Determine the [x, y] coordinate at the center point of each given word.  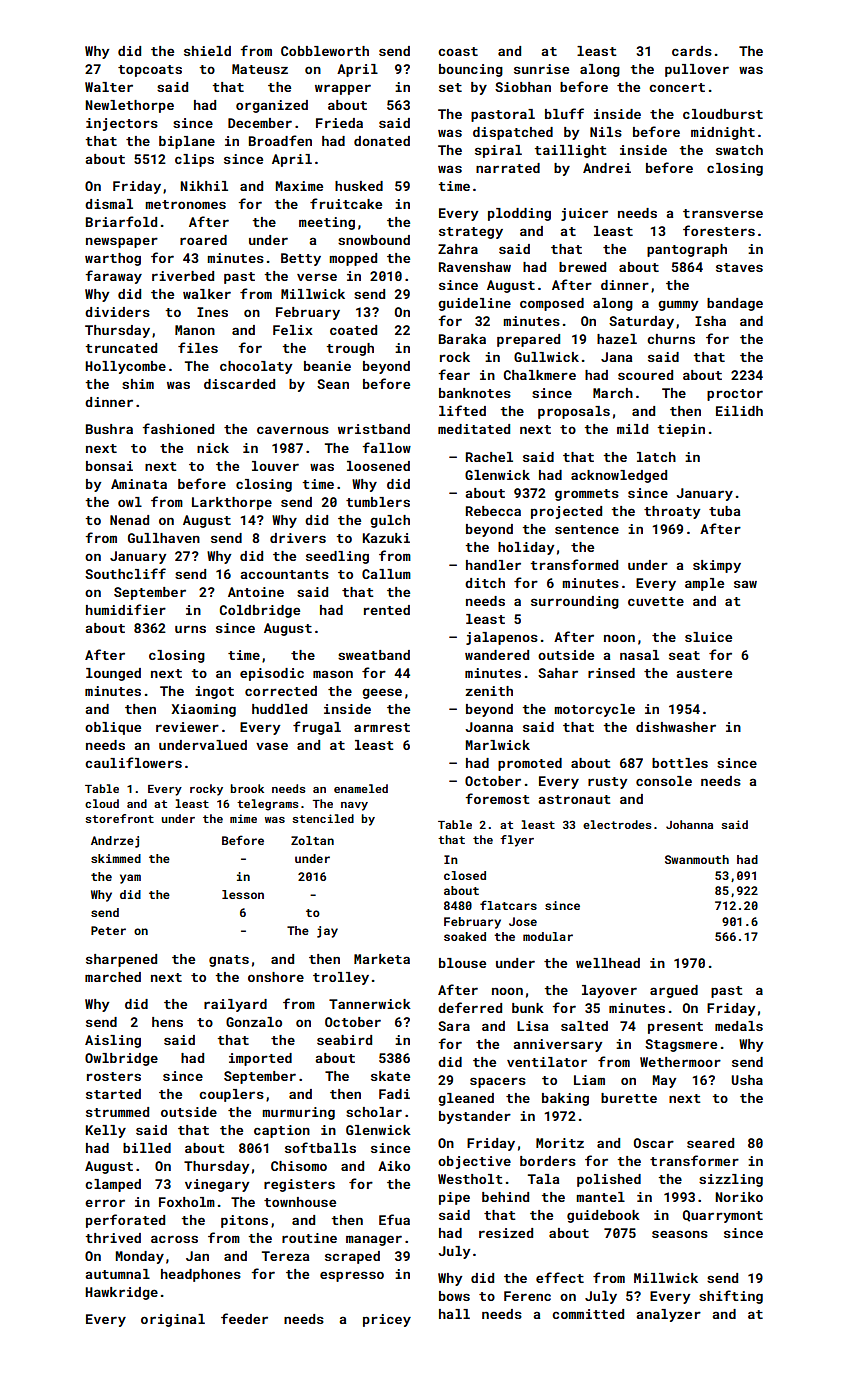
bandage [735, 304]
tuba [724, 511]
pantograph [687, 250]
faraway [113, 277]
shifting [731, 1297]
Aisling [113, 1041]
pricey [387, 1320]
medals [739, 1026]
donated [382, 141]
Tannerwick [370, 1004]
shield [207, 51]
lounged [113, 674]
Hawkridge [121, 1293]
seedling [337, 557]
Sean [333, 384]
